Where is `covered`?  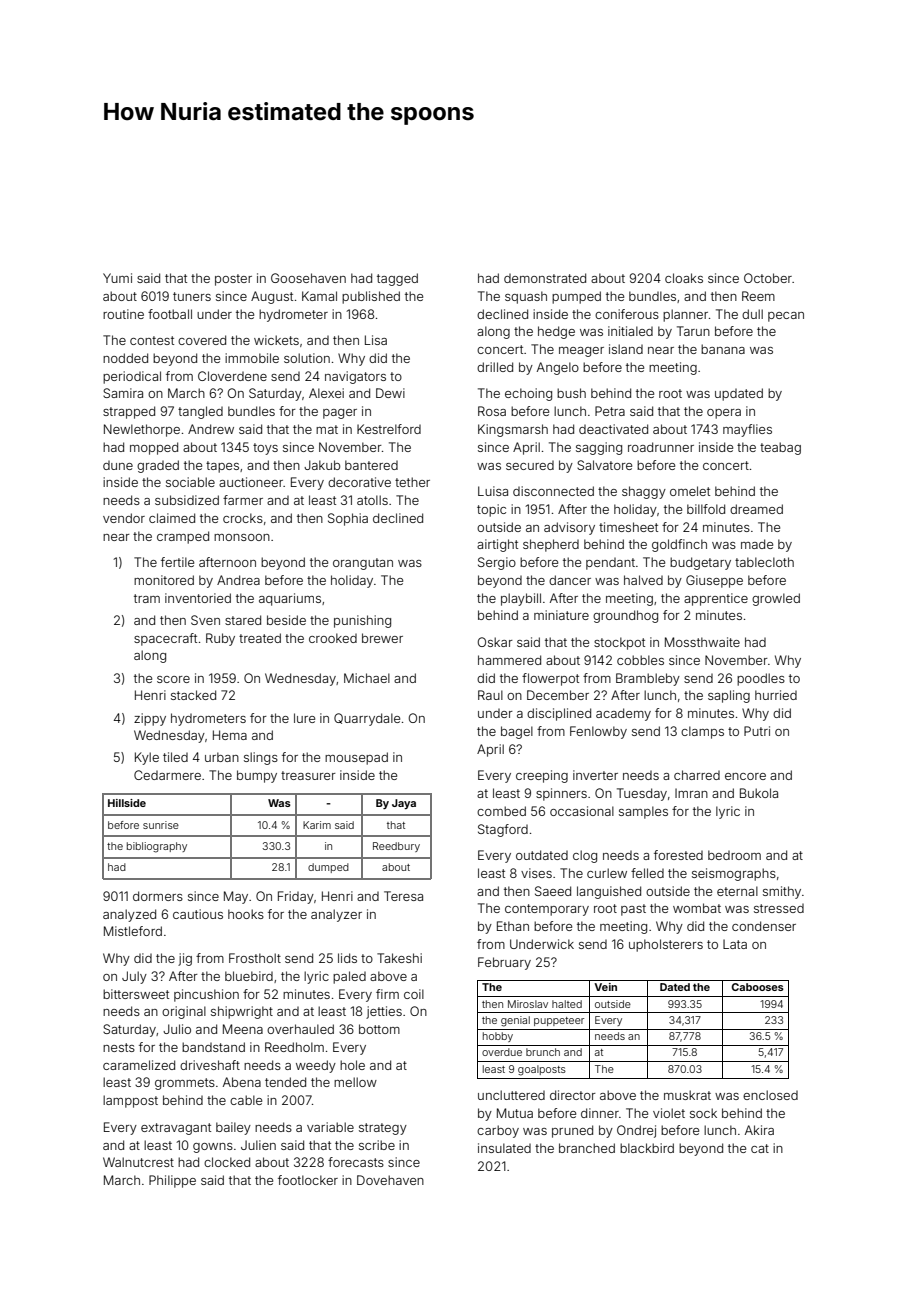 covered is located at coordinates (202, 340).
